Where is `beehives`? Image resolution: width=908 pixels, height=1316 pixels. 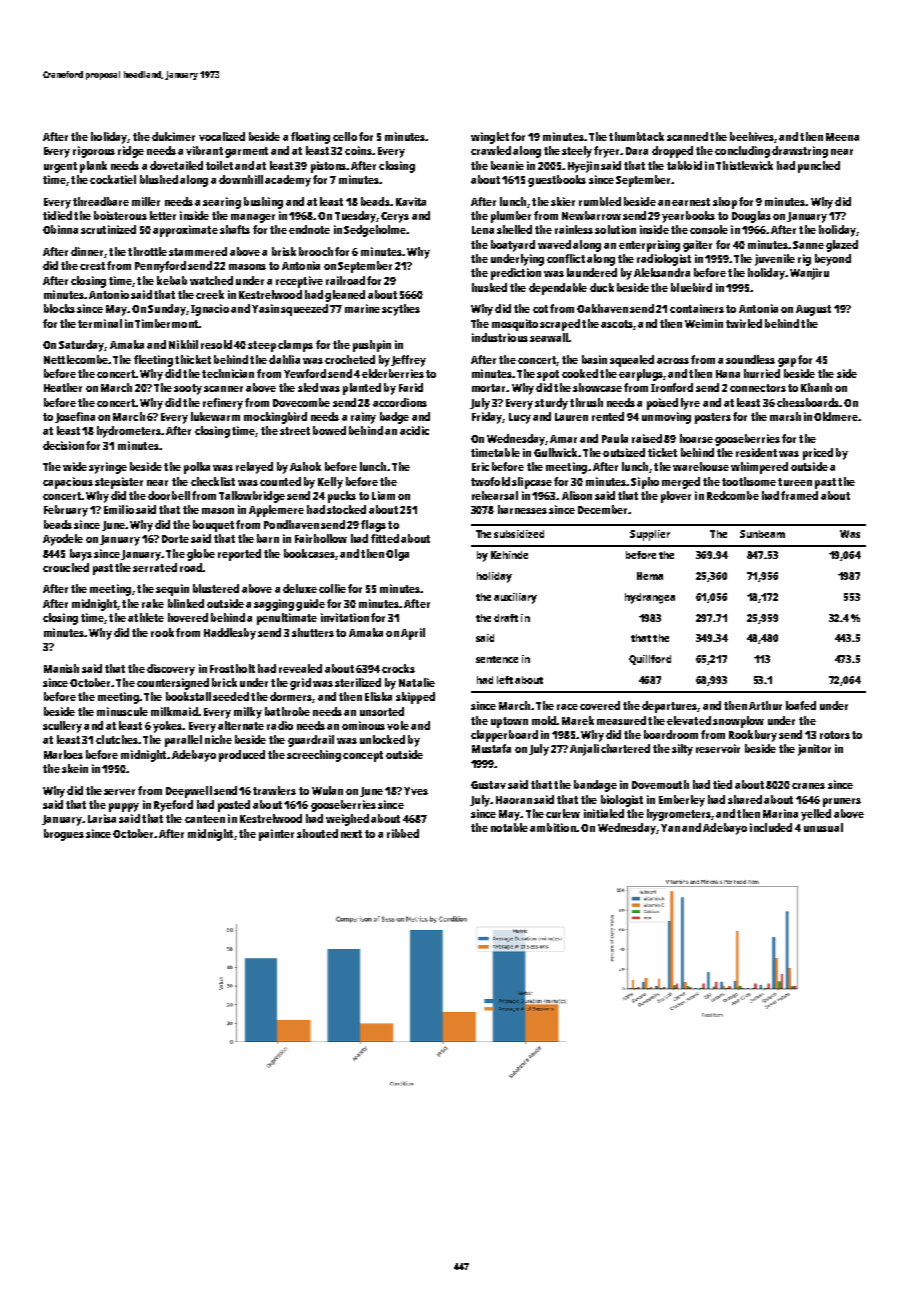
beehives is located at coordinates (752, 136).
